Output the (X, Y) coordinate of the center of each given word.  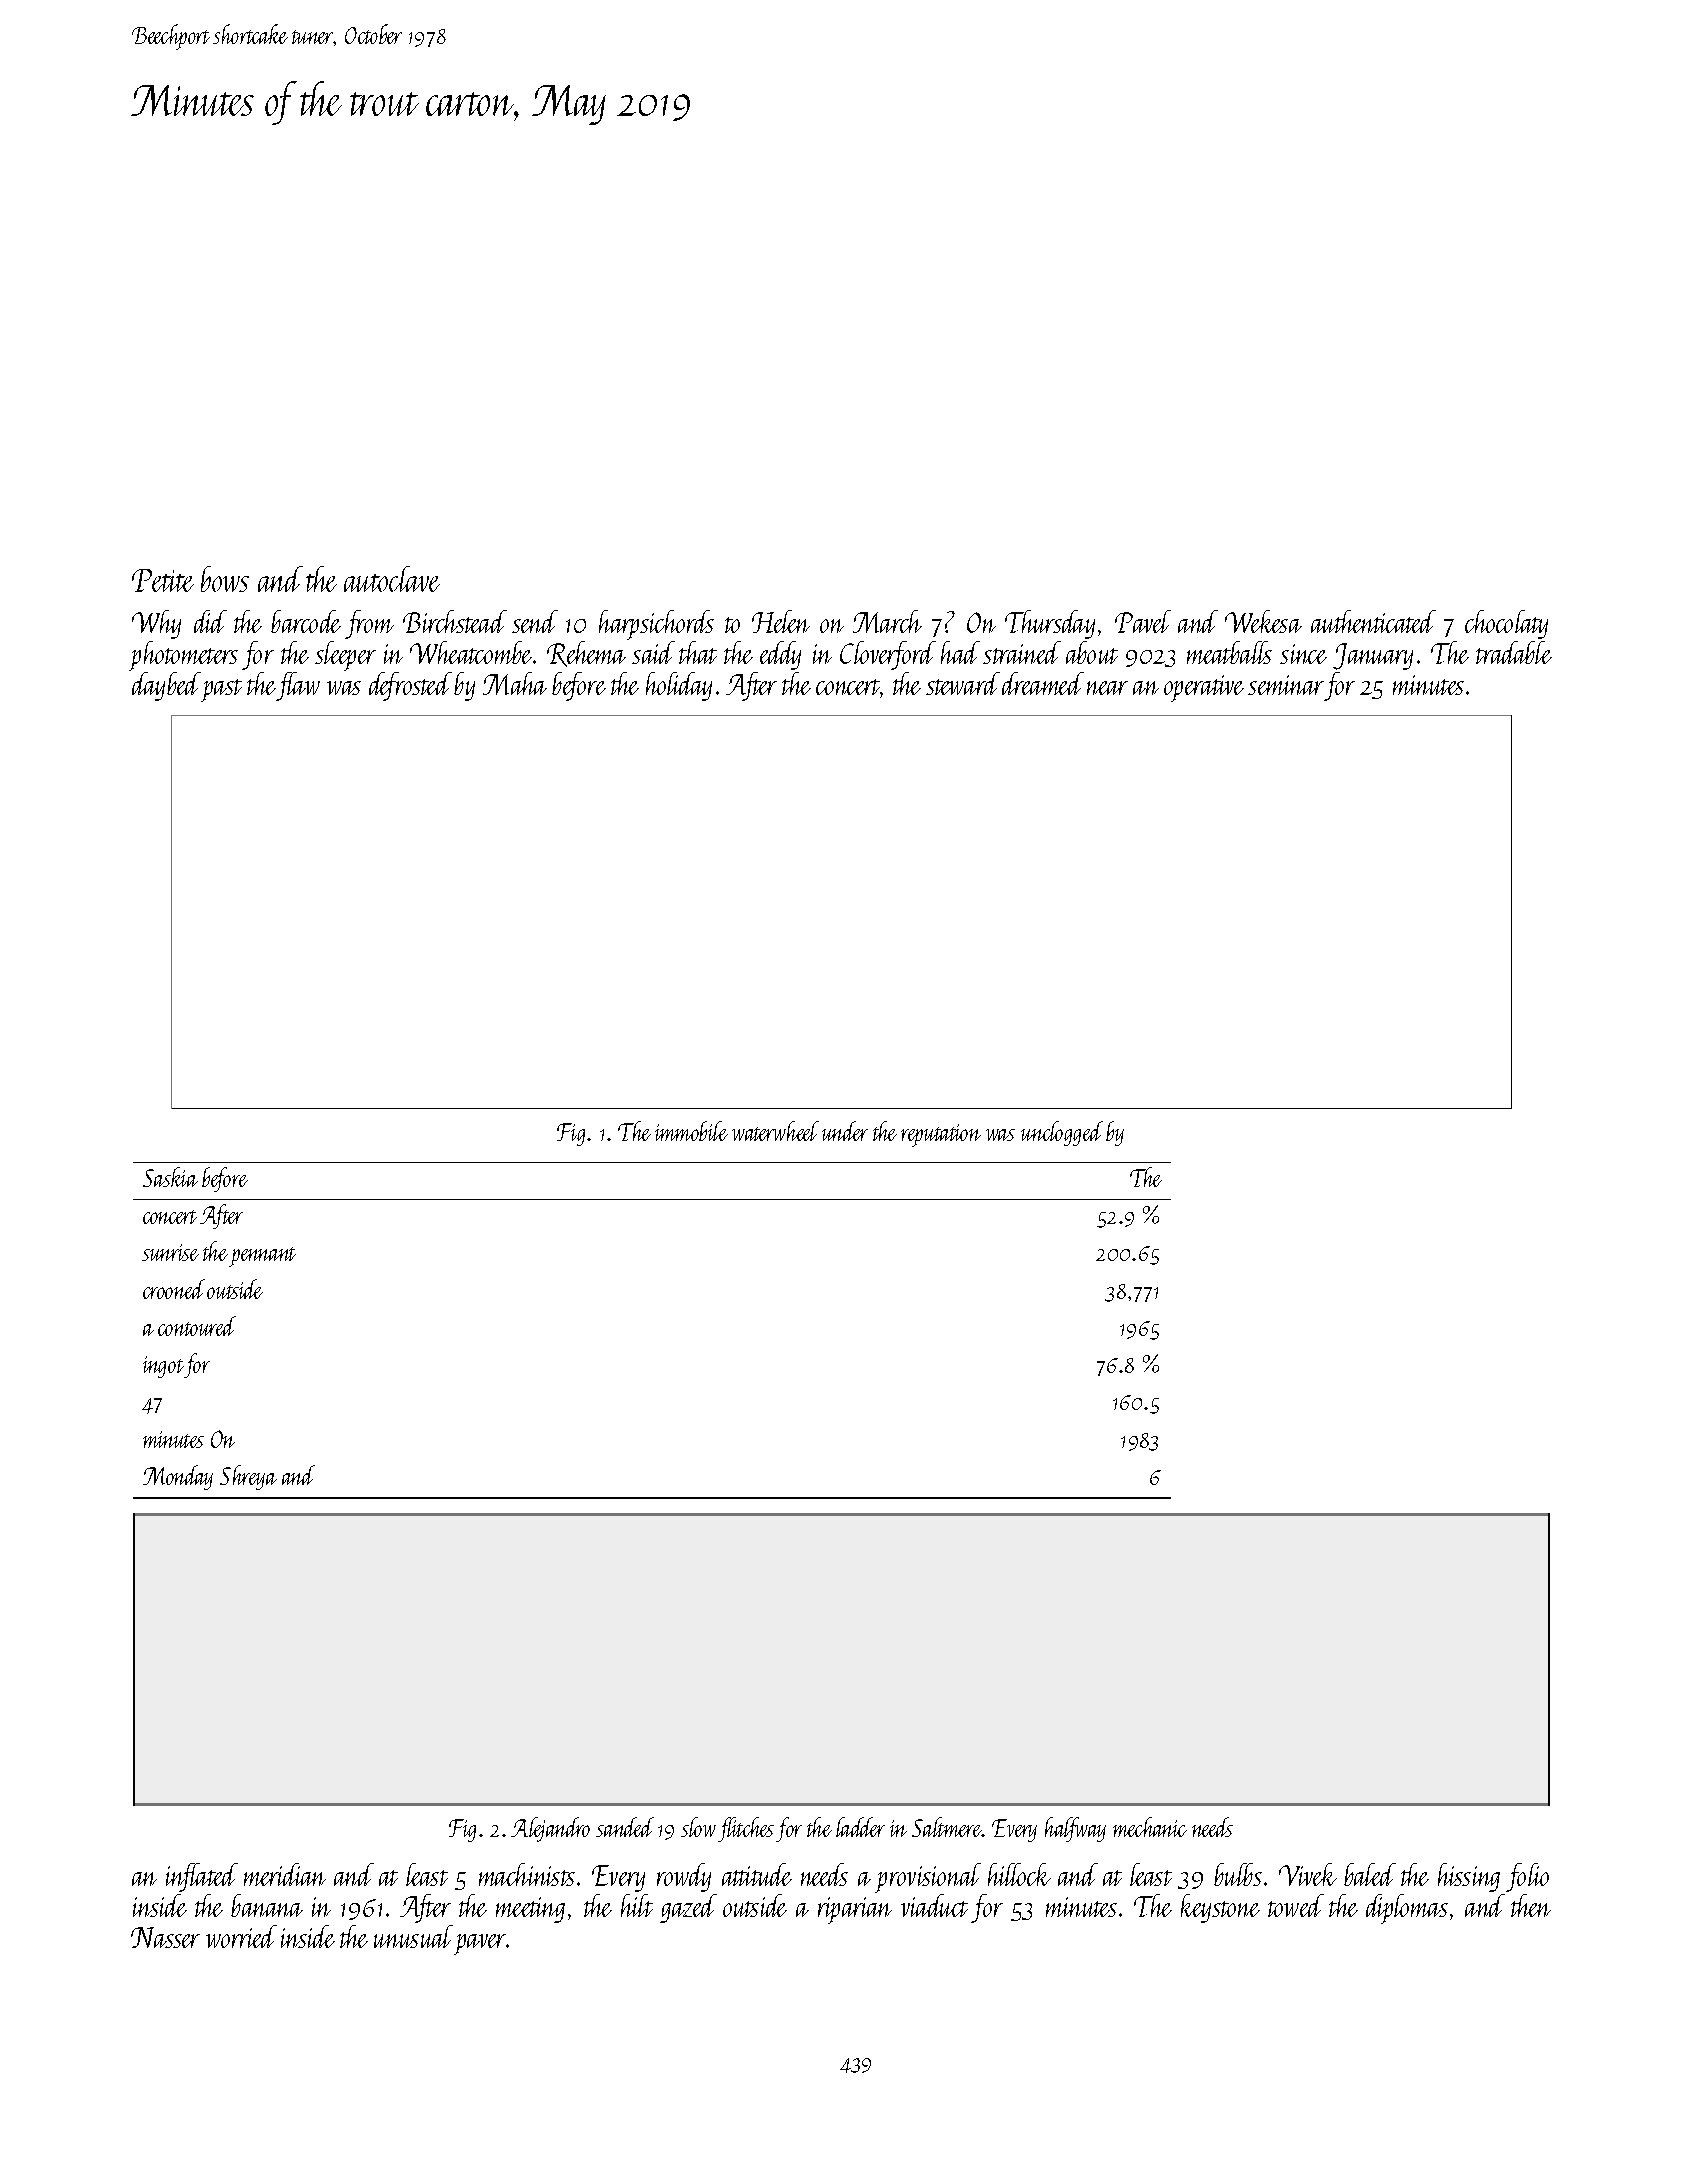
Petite (163, 580)
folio (1527, 1877)
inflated (202, 1877)
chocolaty (1506, 624)
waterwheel (775, 1131)
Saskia (170, 1177)
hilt (637, 1905)
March (887, 621)
